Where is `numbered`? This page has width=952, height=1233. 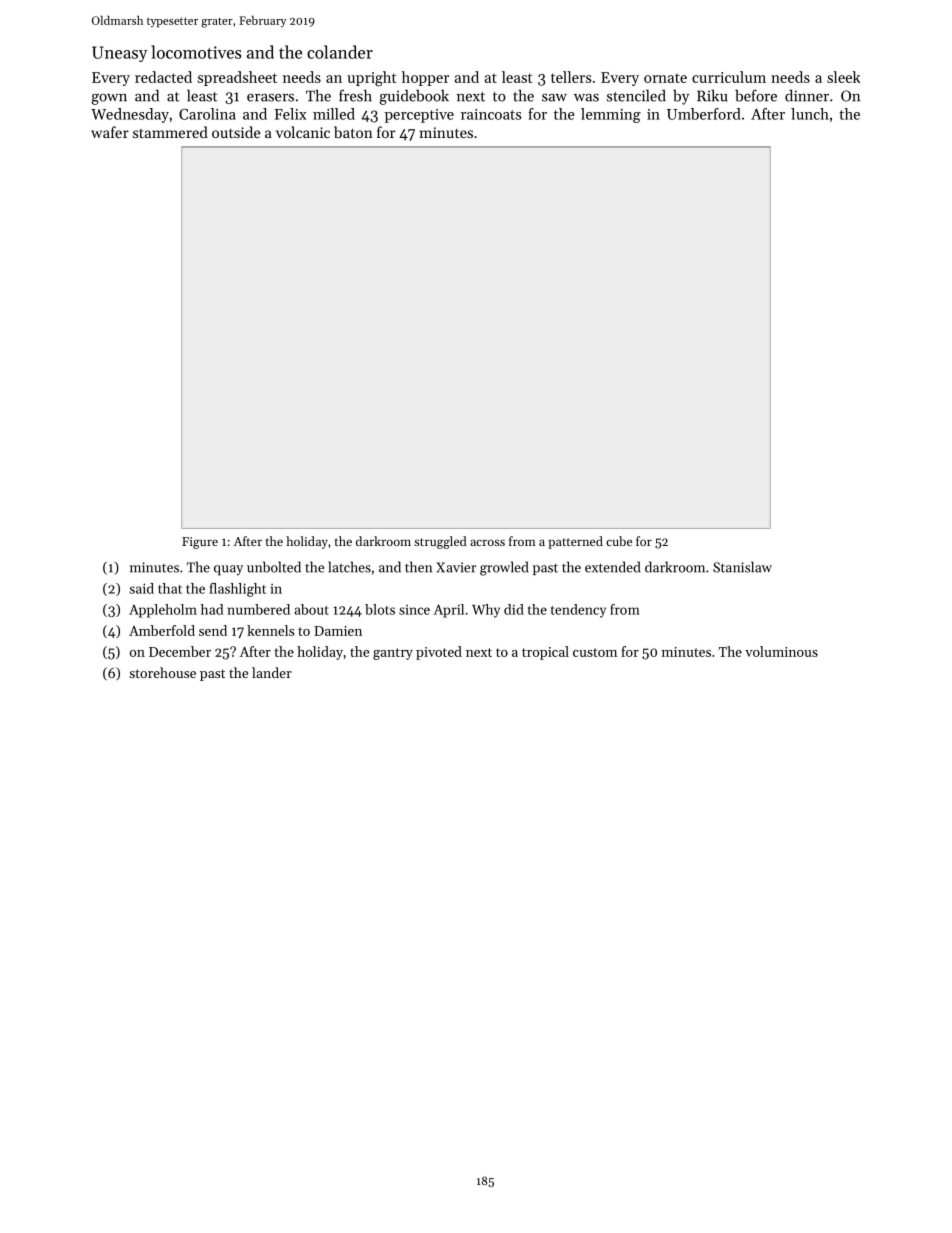 numbered is located at coordinates (258, 609).
